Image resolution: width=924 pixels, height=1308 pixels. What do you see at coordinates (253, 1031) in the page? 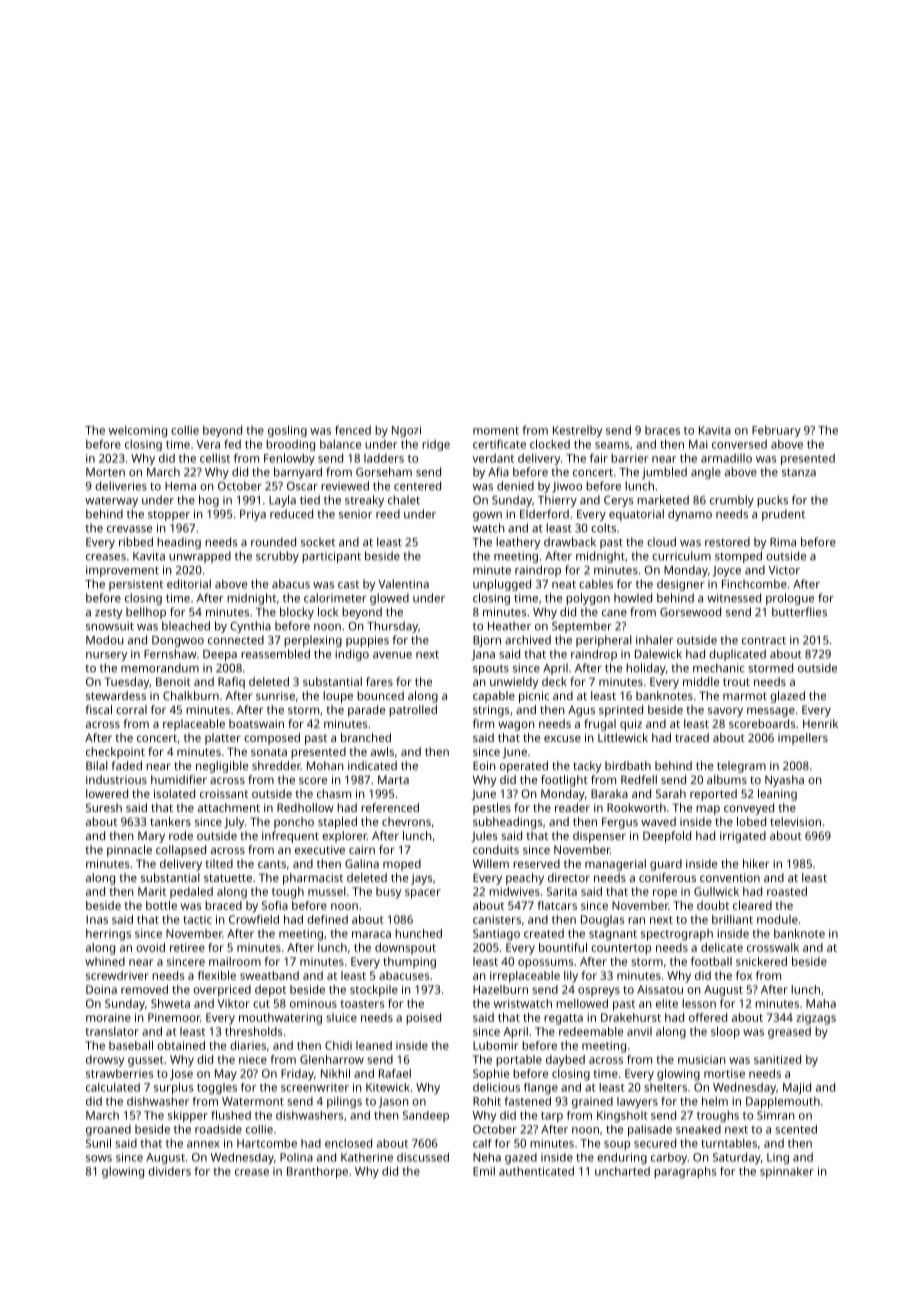
I see `thresholds` at bounding box center [253, 1031].
